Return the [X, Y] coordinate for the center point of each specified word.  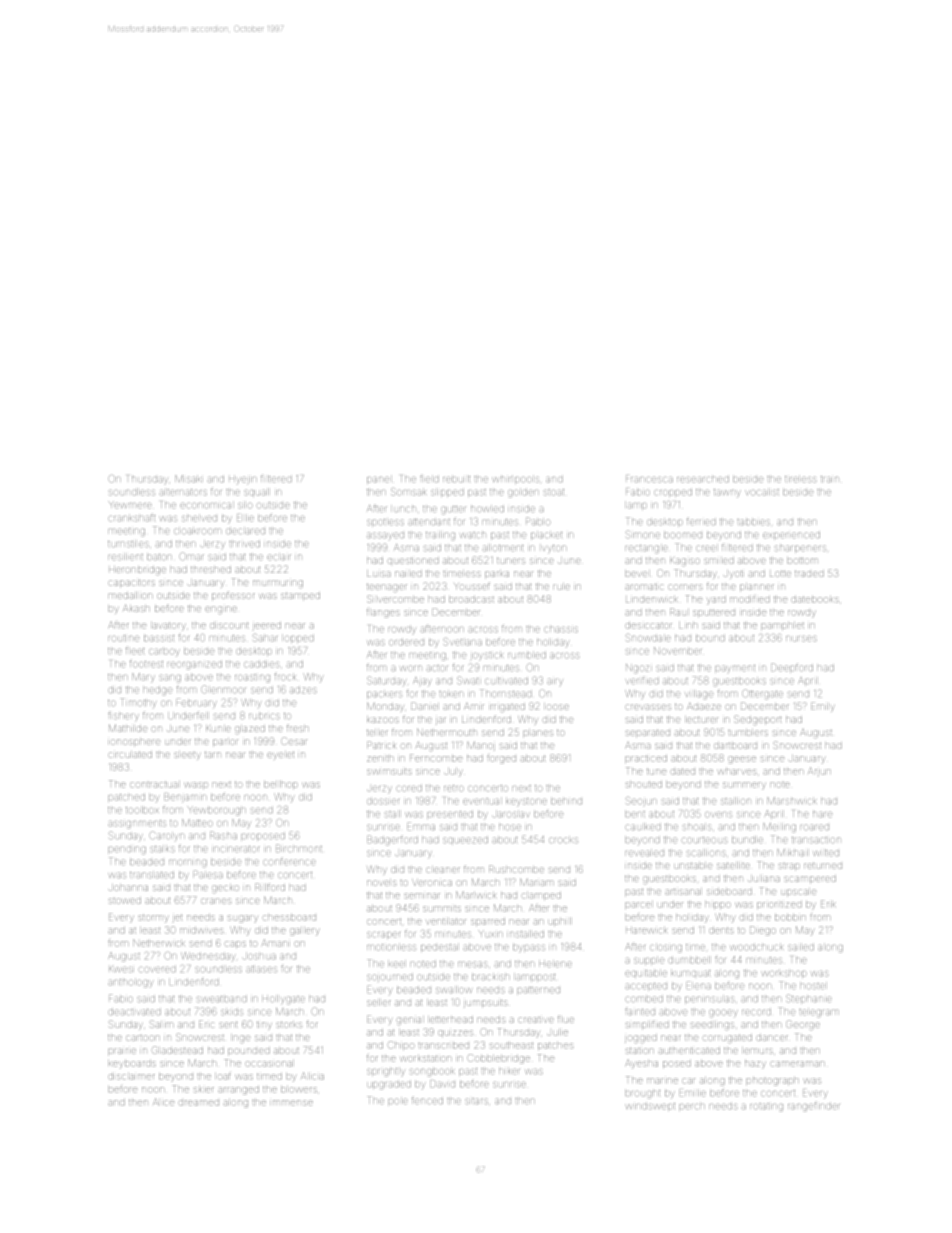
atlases [261, 969]
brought [643, 1093]
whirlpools [516, 480]
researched [703, 480]
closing [666, 949]
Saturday [386, 681]
